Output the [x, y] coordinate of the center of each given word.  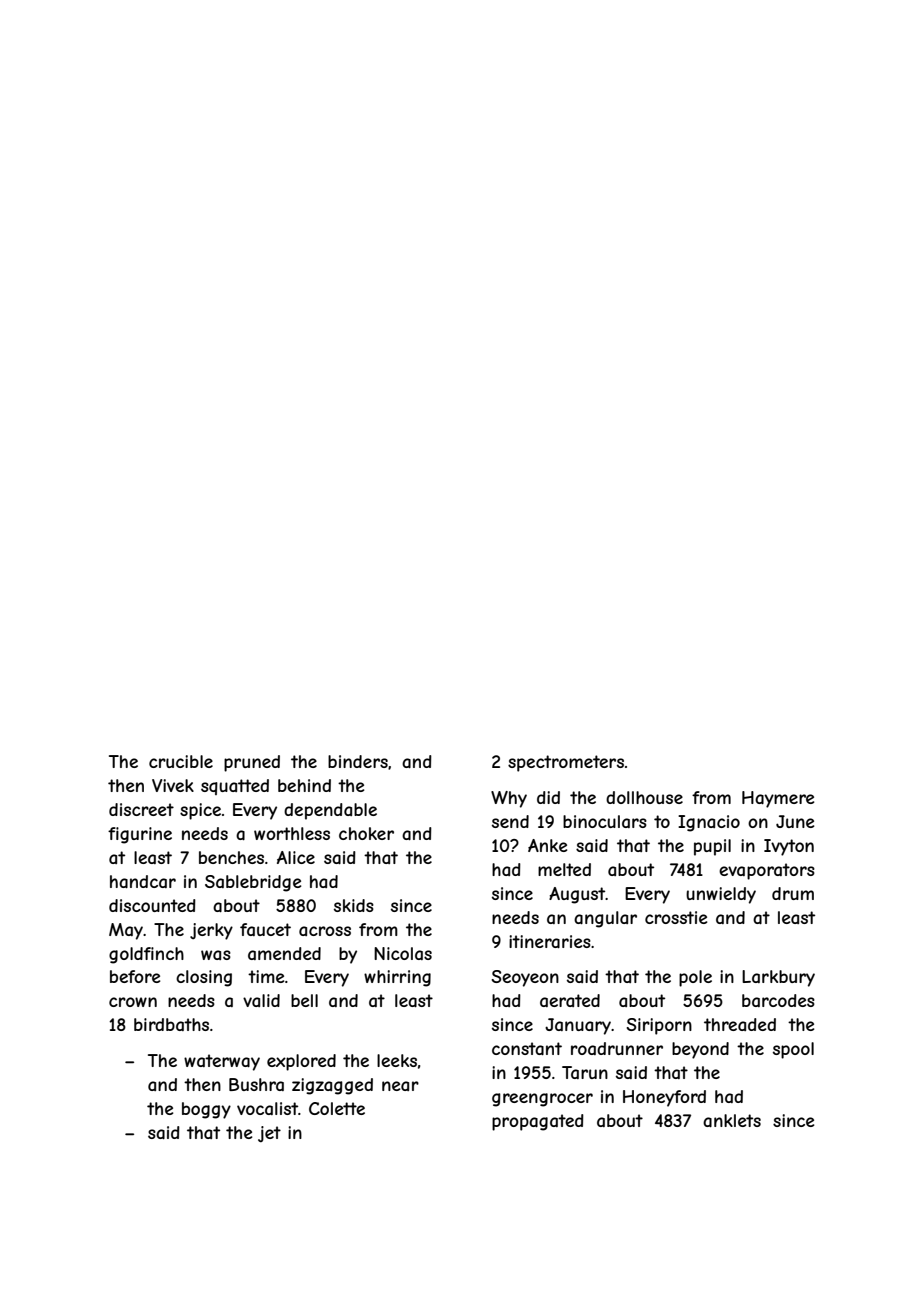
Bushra [256, 1084]
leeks [397, 1060]
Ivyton [789, 847]
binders [358, 761]
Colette [337, 1108]
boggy [206, 1110]
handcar [143, 881]
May [126, 931]
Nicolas [403, 953]
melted [564, 869]
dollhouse [644, 797]
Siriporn [659, 1026]
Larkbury [778, 978]
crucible [181, 761]
